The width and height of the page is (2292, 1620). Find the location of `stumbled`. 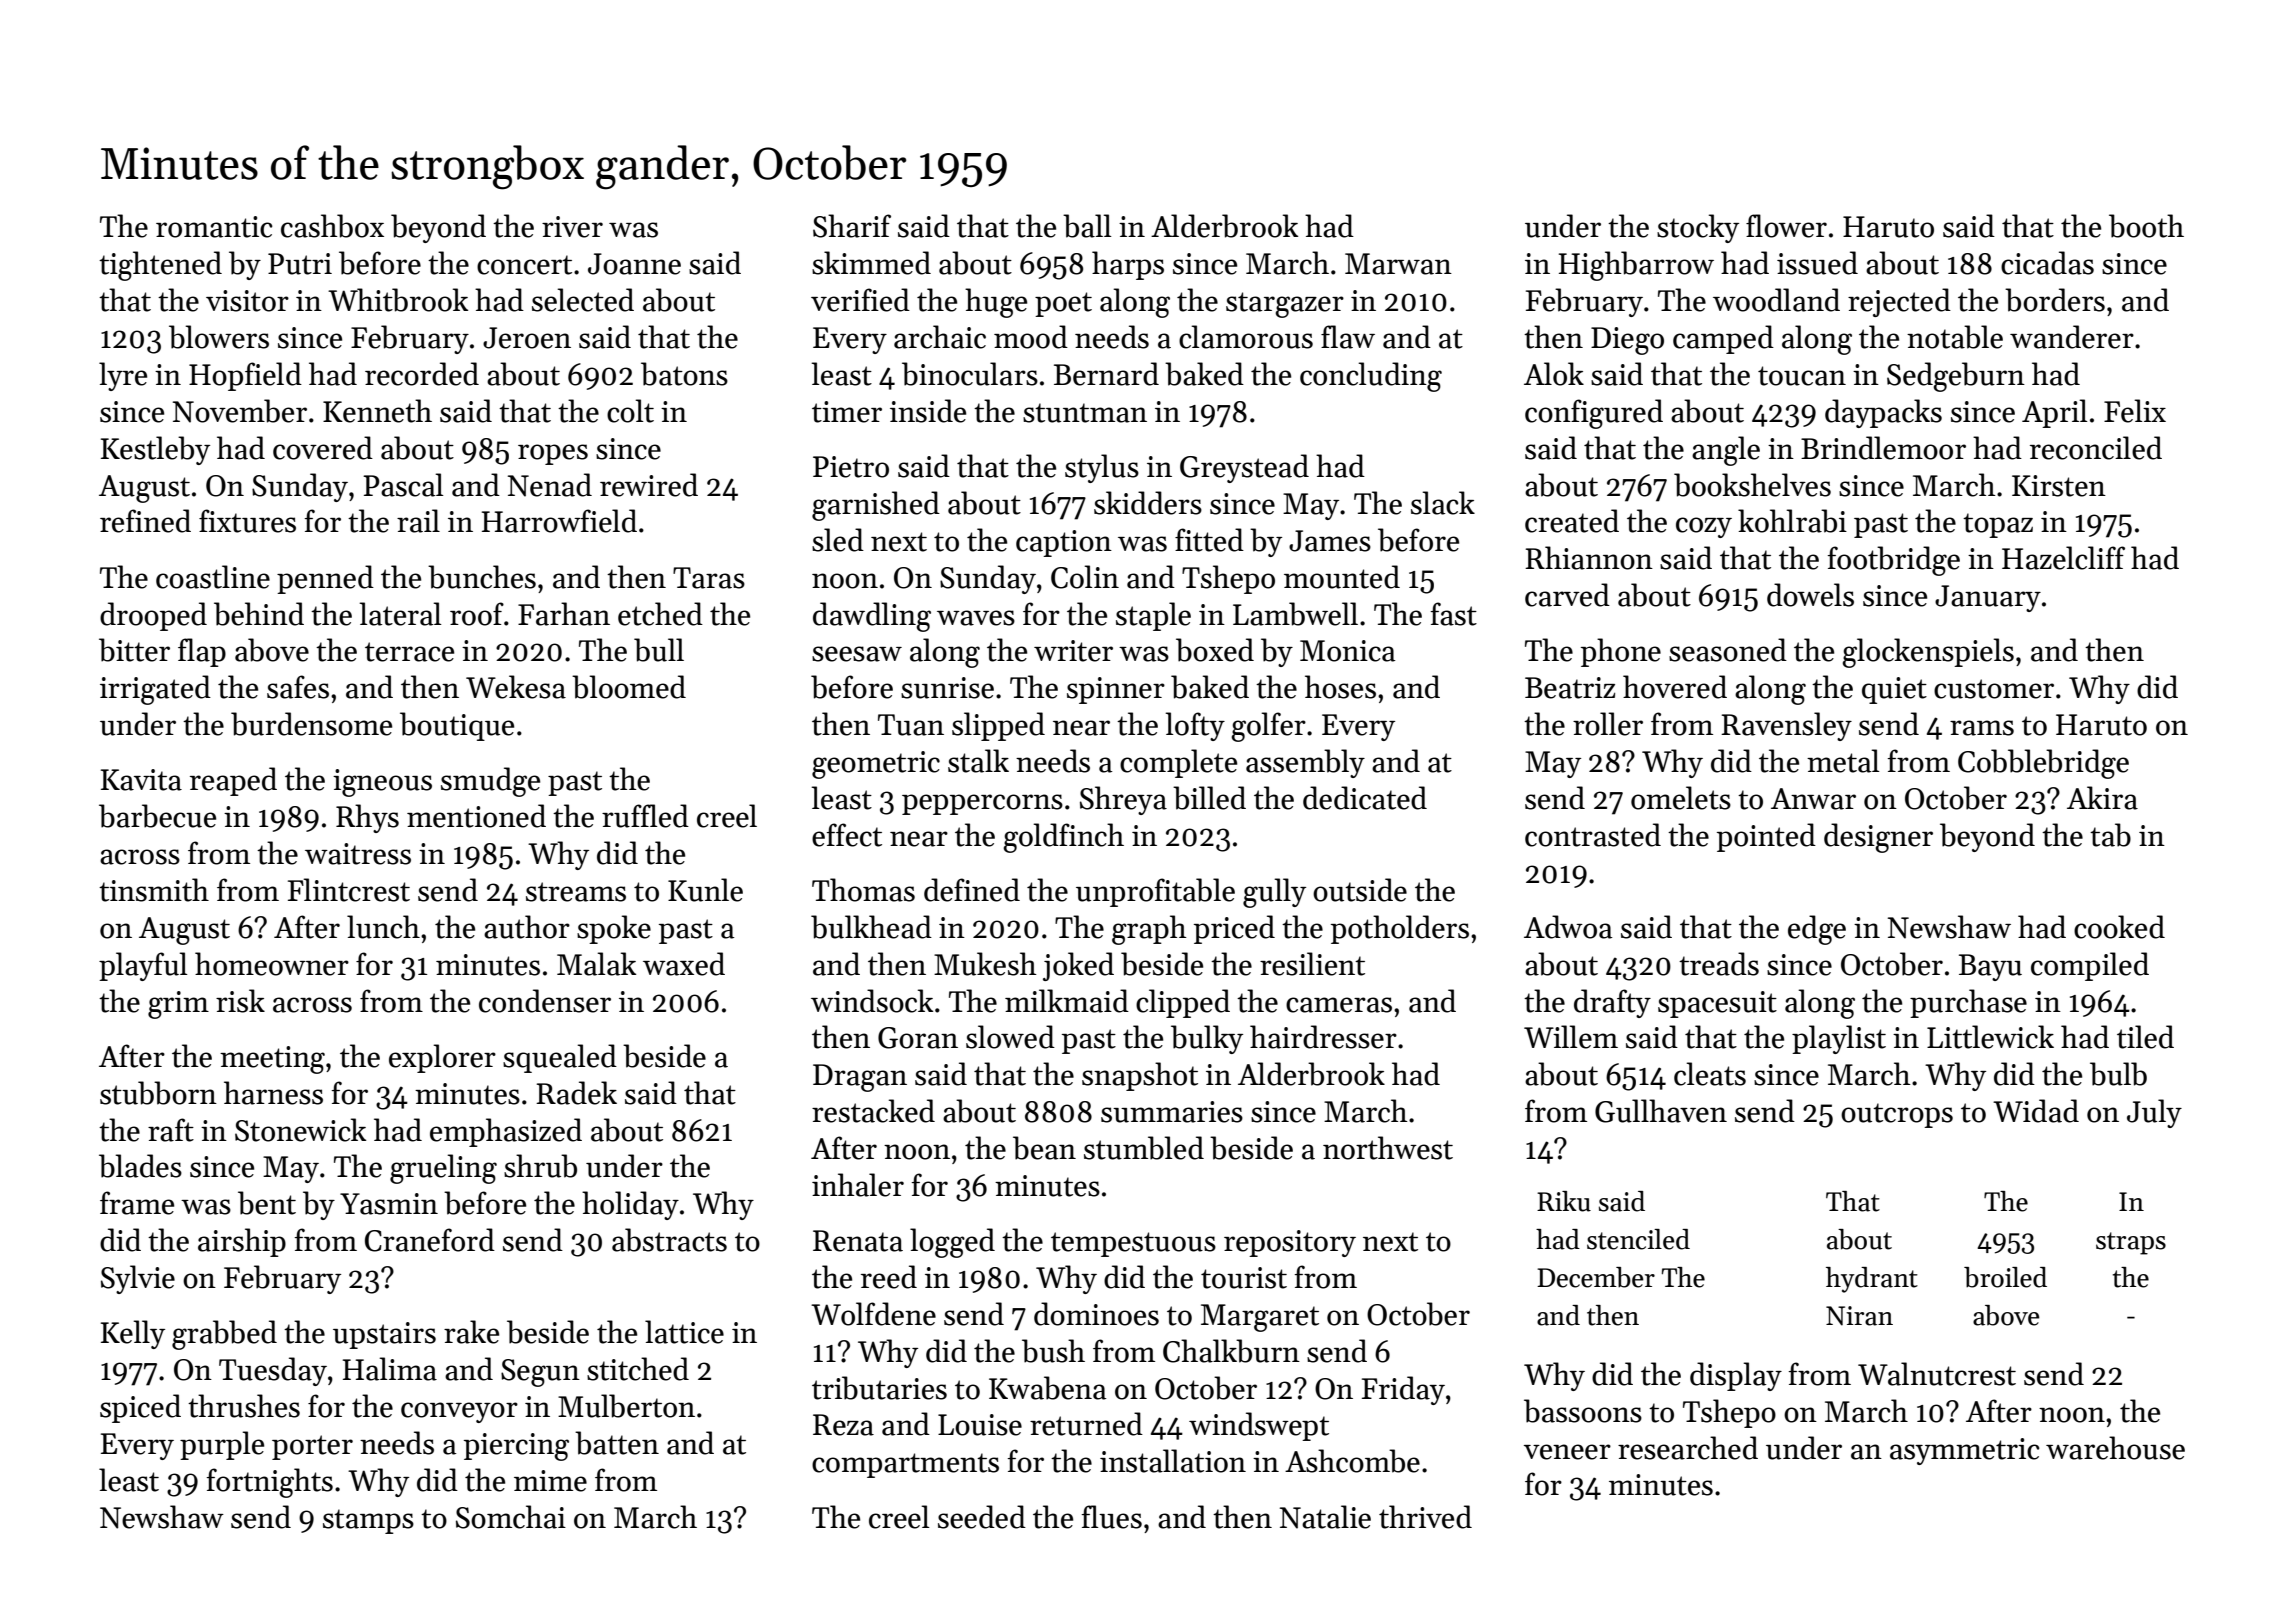

stumbled is located at coordinates (1144, 1148).
